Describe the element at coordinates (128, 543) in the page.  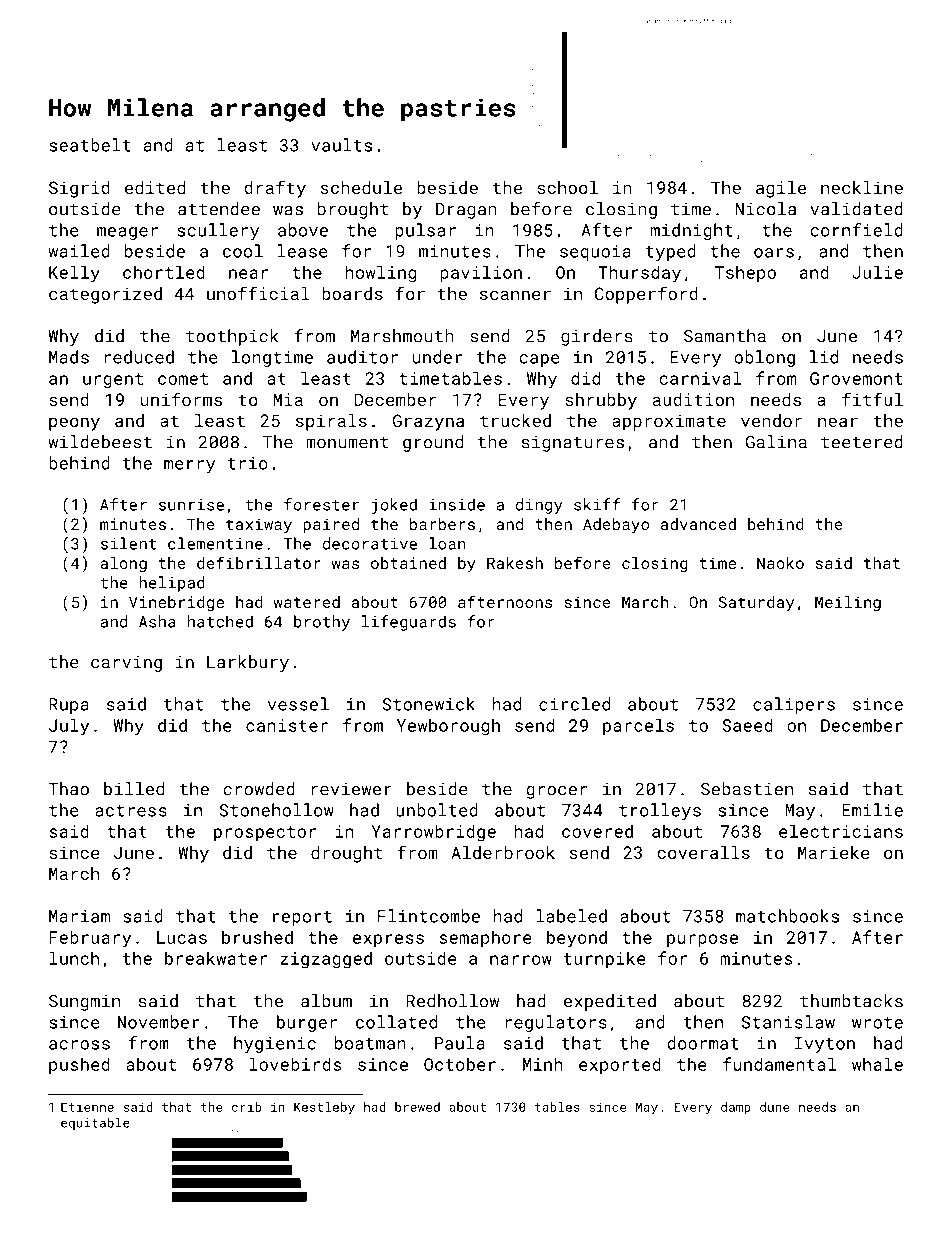
I see `silent` at that location.
